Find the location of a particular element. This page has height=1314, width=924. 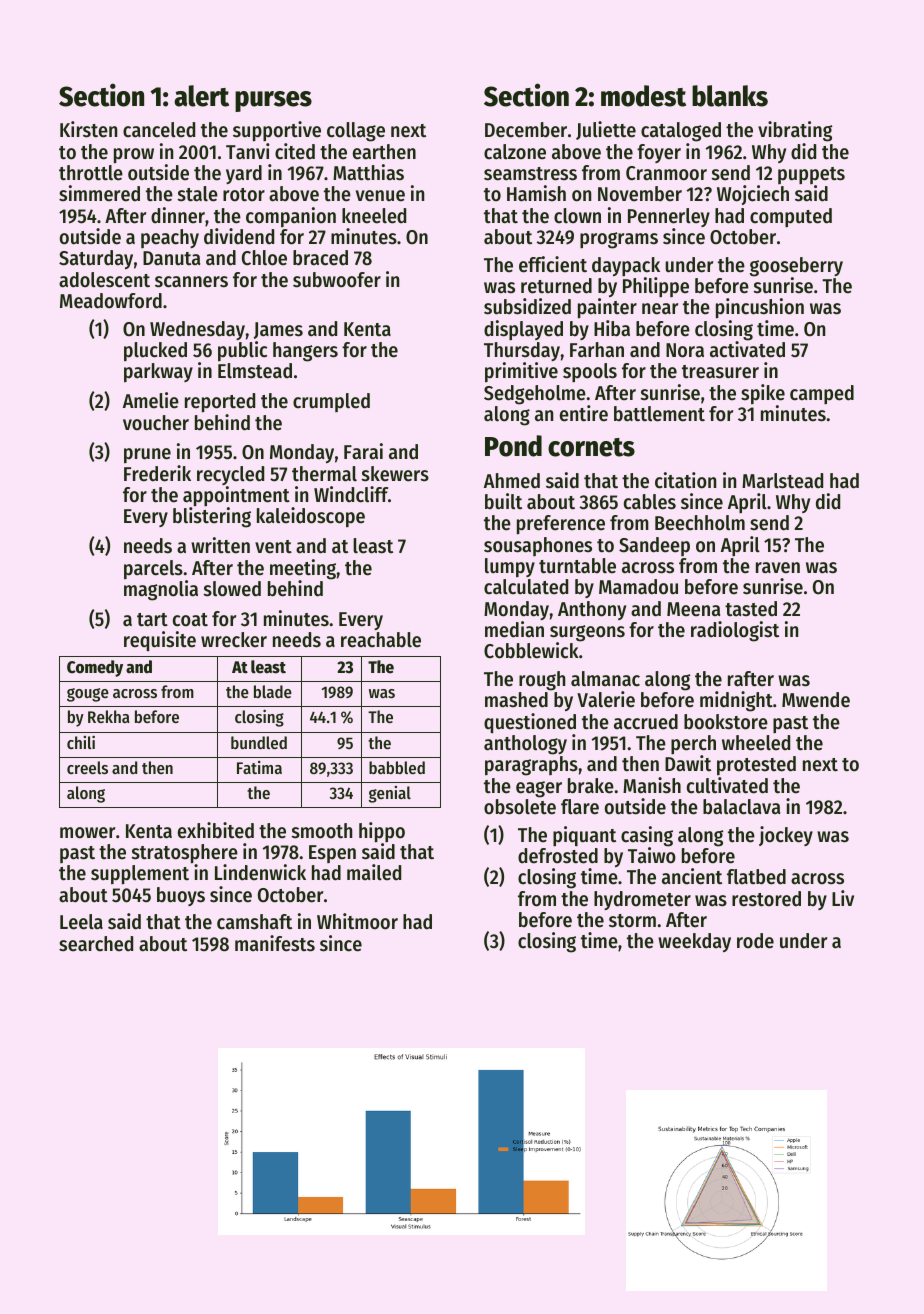

blanks is located at coordinates (730, 96).
